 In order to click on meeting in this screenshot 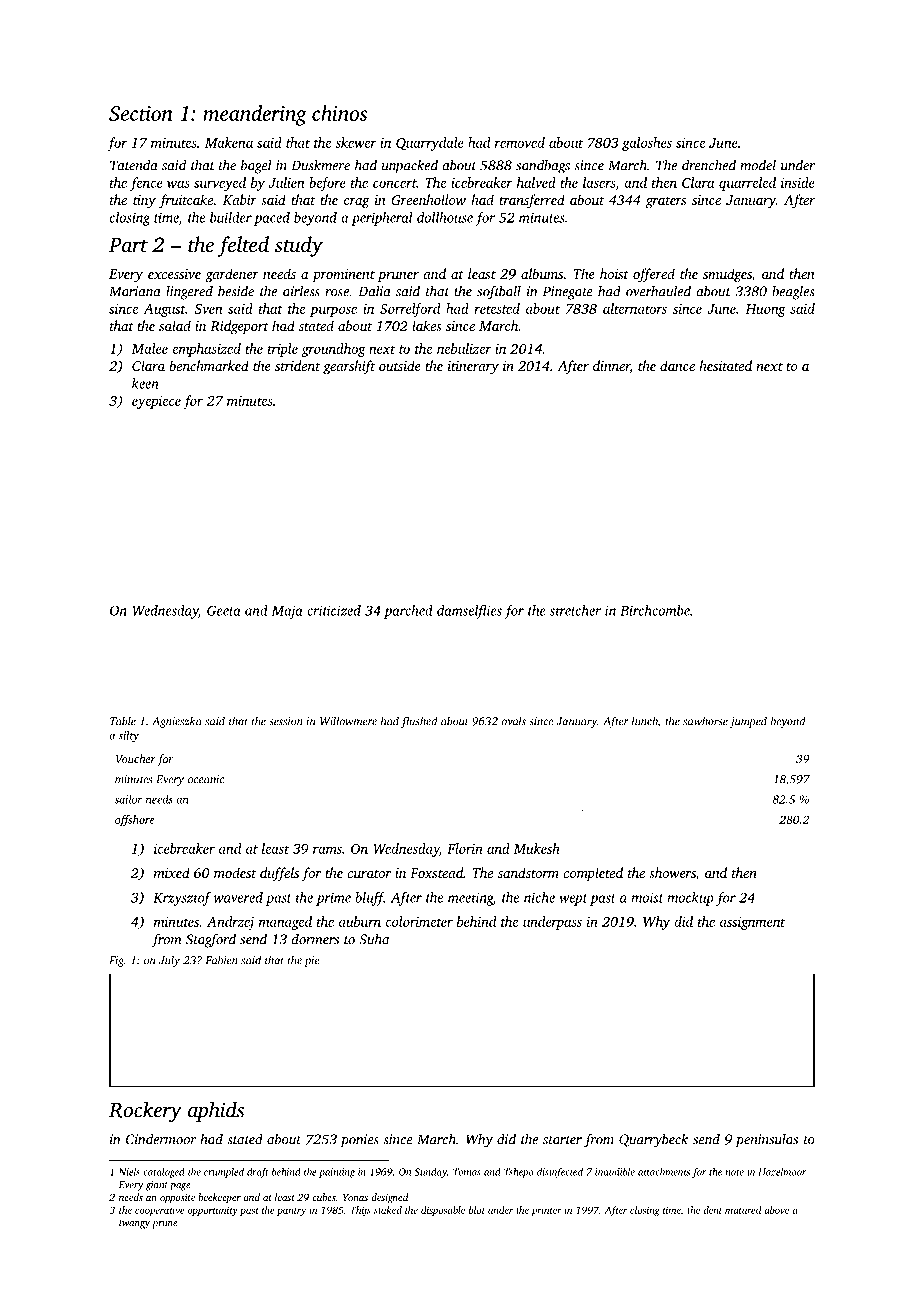, I will do `click(470, 899)`.
